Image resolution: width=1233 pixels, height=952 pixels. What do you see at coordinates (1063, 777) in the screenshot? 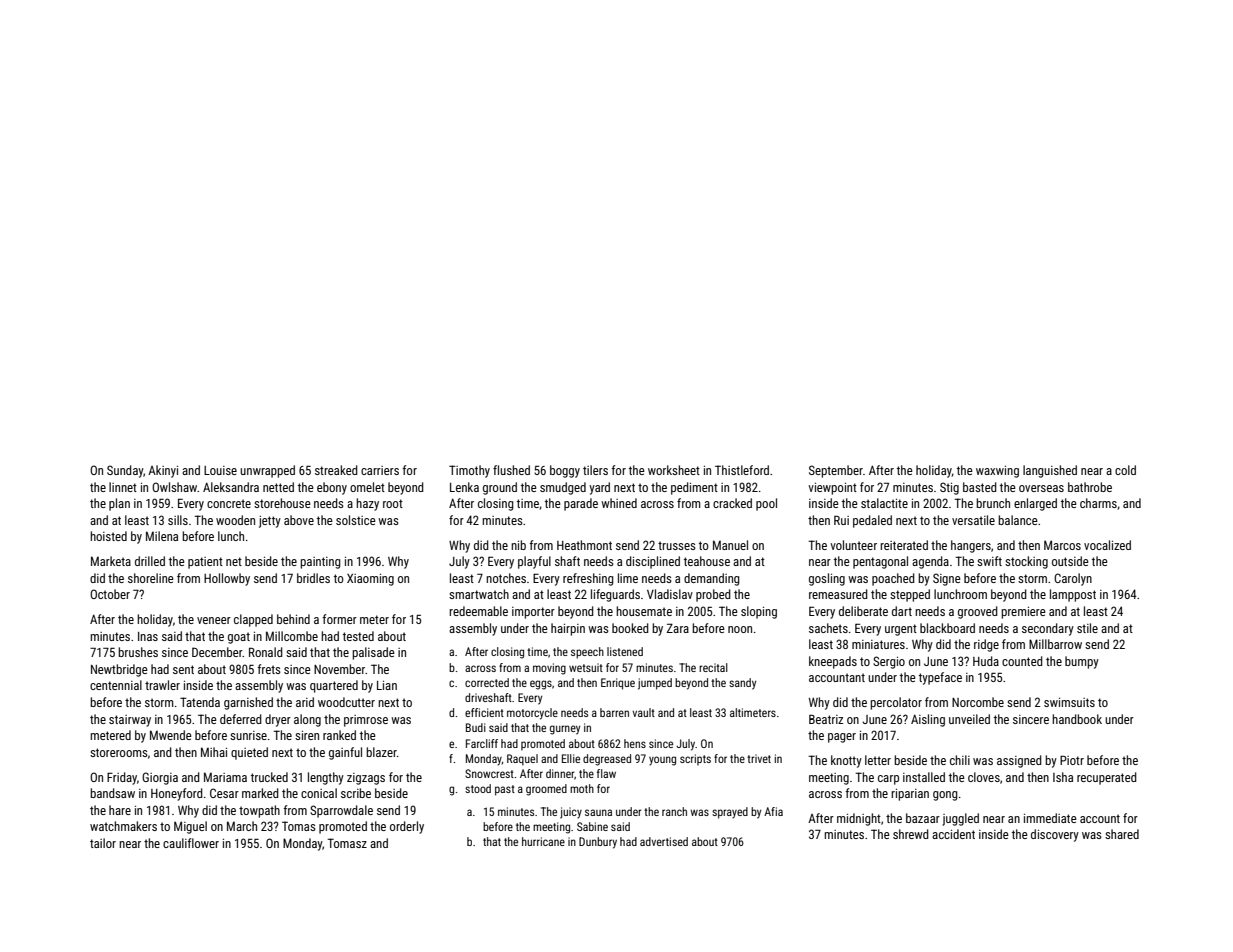
I see `Isha` at bounding box center [1063, 777].
